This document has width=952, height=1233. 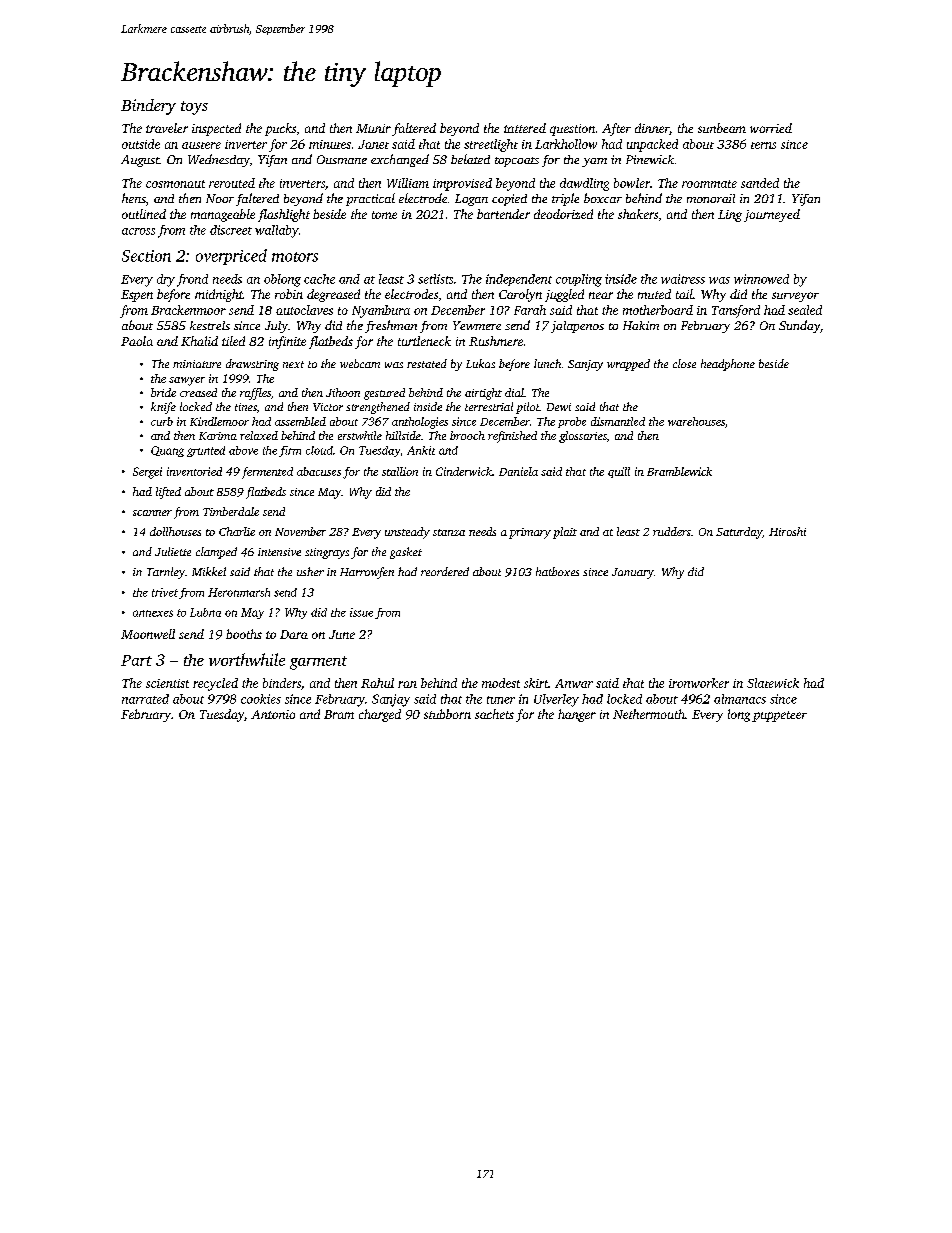 I want to click on outside, so click(x=141, y=144).
